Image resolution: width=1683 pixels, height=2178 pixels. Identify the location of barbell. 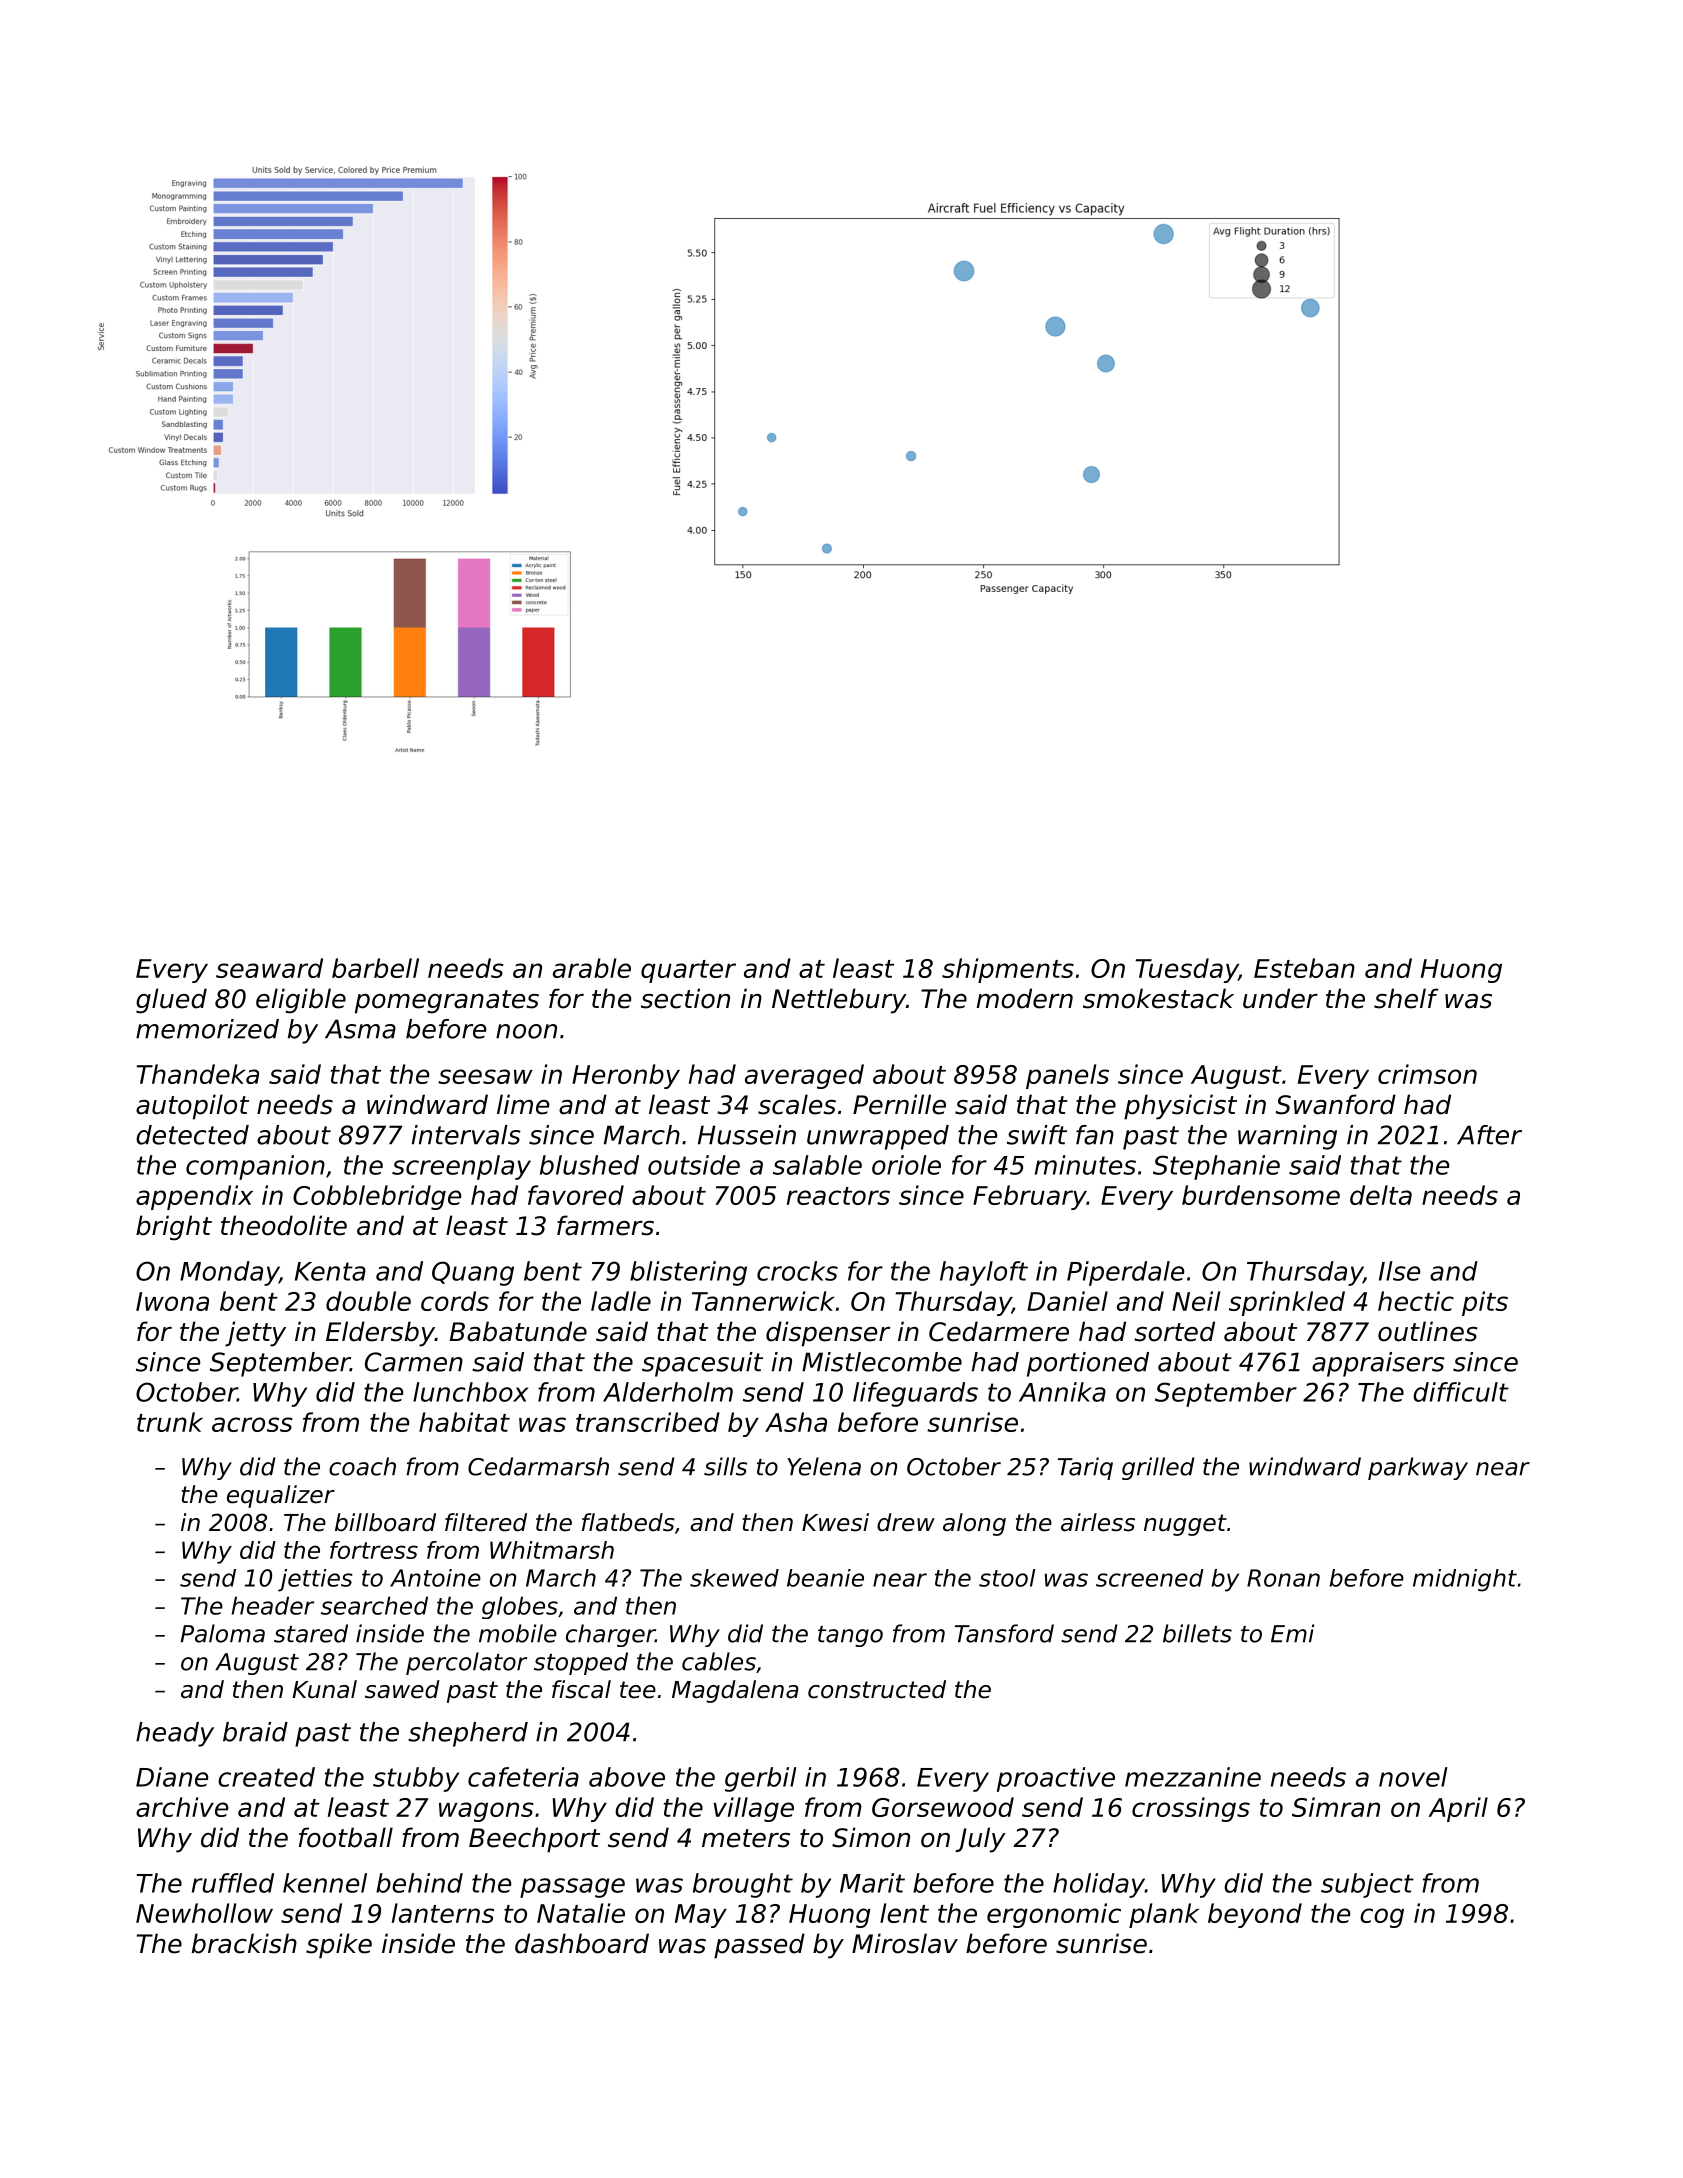
(375, 968).
